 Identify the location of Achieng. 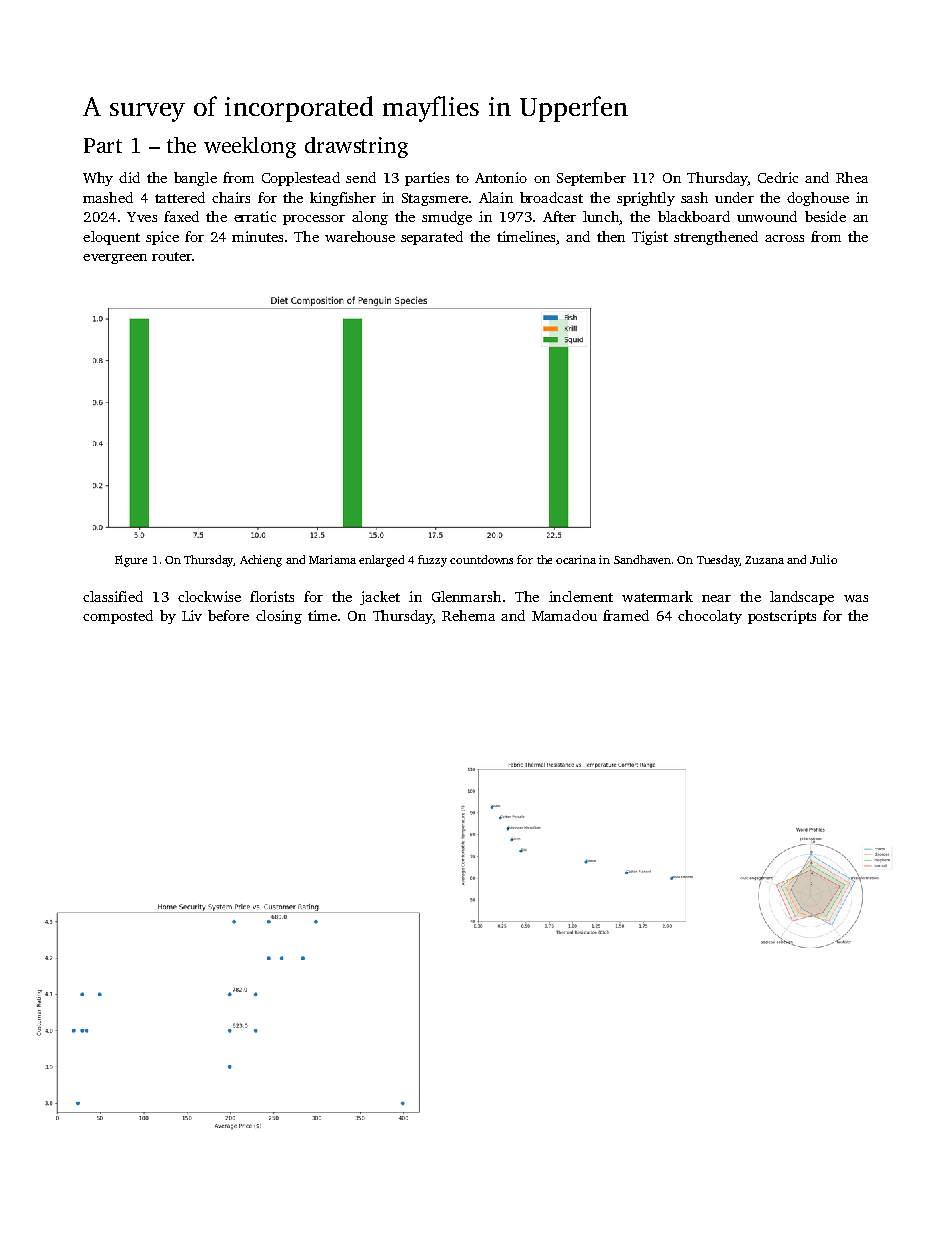
(261, 561).
